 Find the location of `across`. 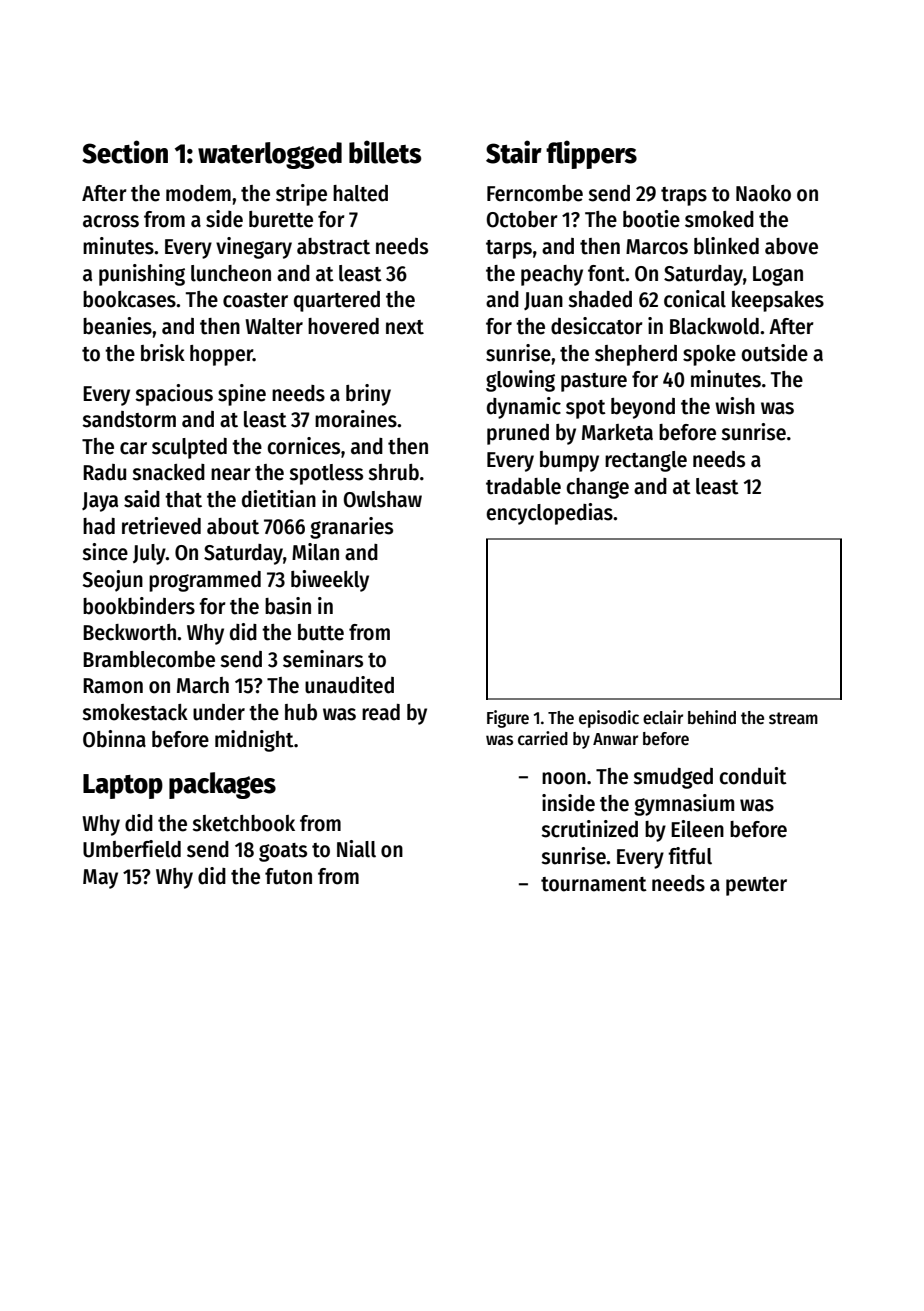

across is located at coordinates (111, 221).
